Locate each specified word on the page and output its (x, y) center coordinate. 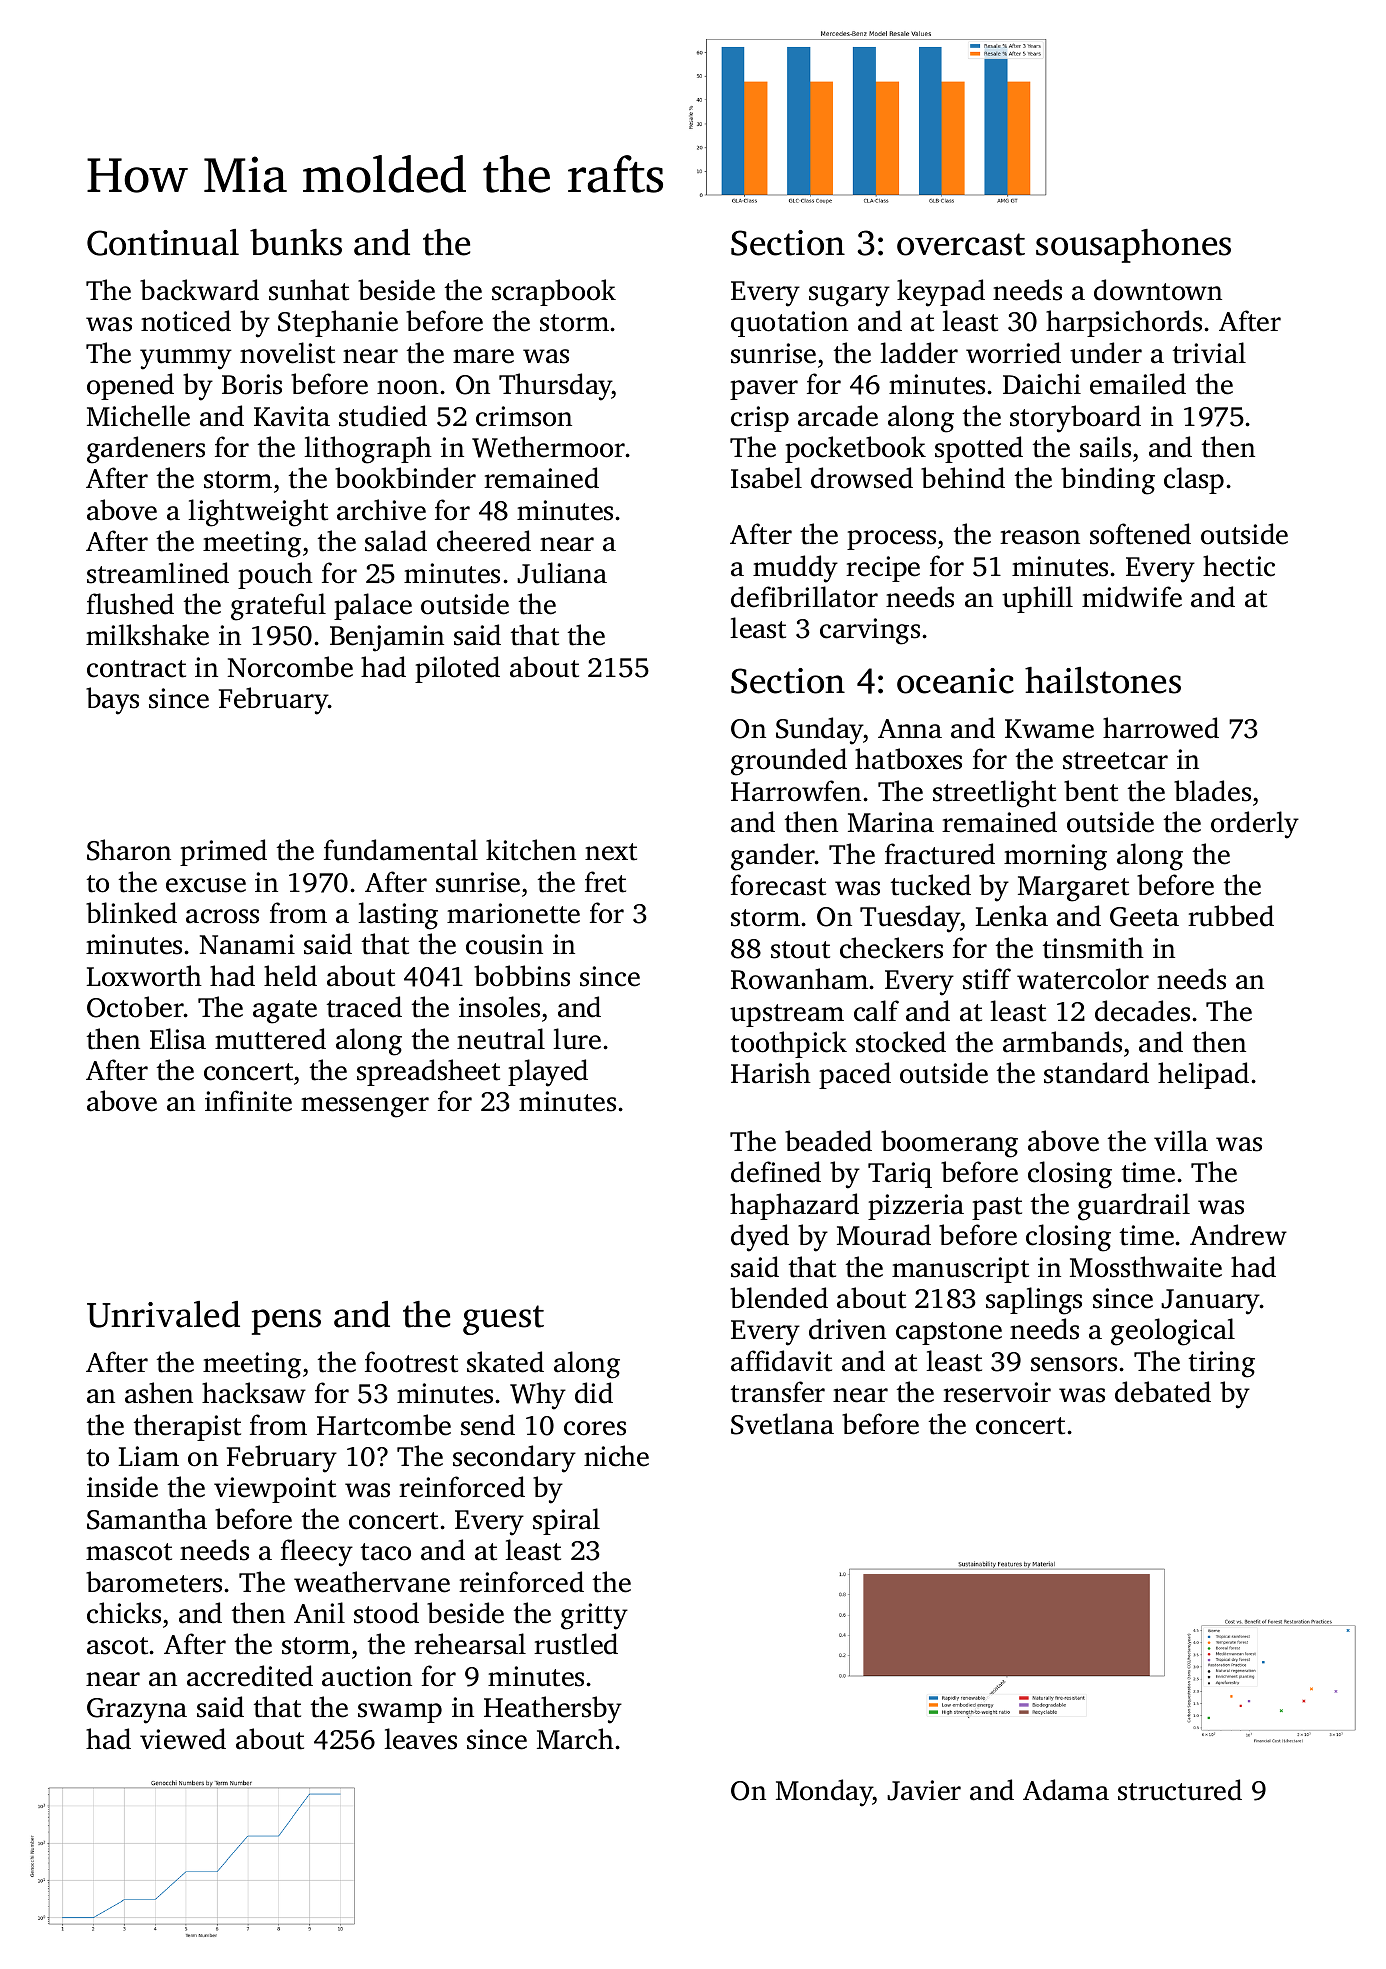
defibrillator (804, 597)
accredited (250, 1676)
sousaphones (1133, 246)
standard (1096, 1073)
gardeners (146, 450)
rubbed (1231, 916)
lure (577, 1039)
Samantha (147, 1519)
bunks (296, 242)
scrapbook (554, 292)
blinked (131, 913)
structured (1180, 1790)
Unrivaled (163, 1314)
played (548, 1073)
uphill (1037, 599)
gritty (594, 1616)
